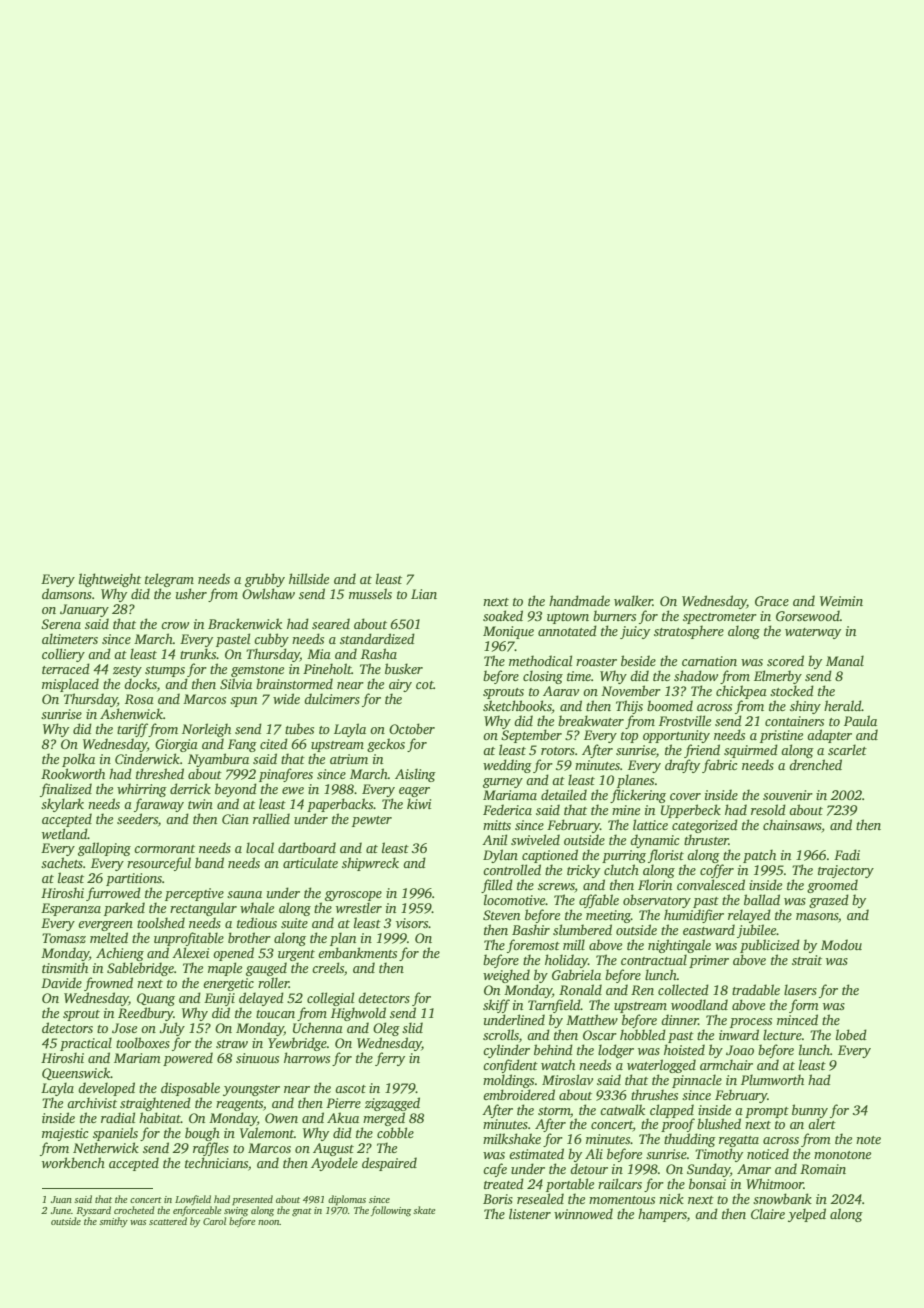 The width and height of the document is (924, 1308). What do you see at coordinates (570, 1185) in the document?
I see `portable` at bounding box center [570, 1185].
